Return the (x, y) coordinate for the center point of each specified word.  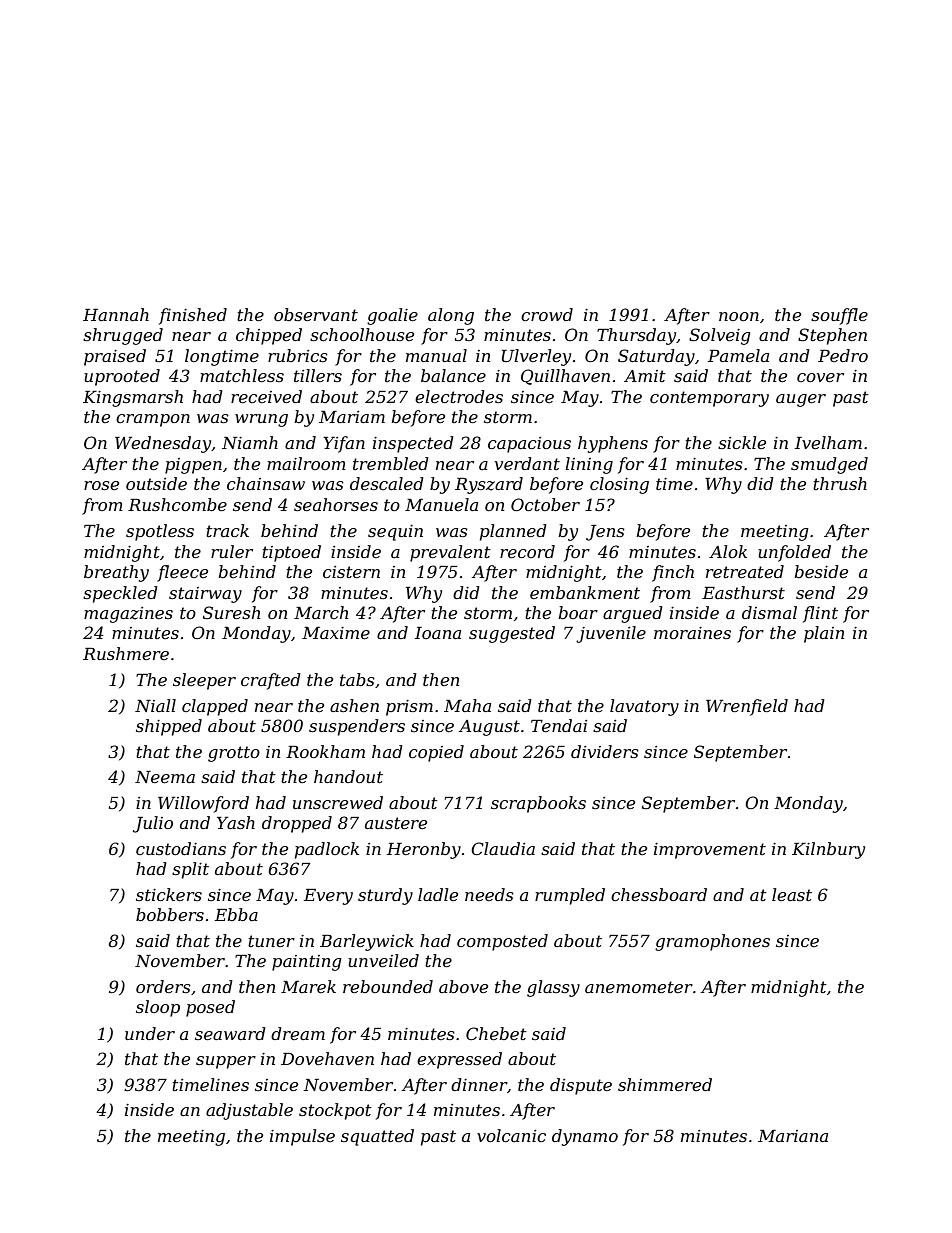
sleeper (204, 681)
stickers (169, 894)
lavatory (644, 707)
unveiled (383, 960)
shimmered (665, 1084)
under (150, 1033)
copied (436, 753)
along (451, 316)
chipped (269, 336)
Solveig (720, 336)
